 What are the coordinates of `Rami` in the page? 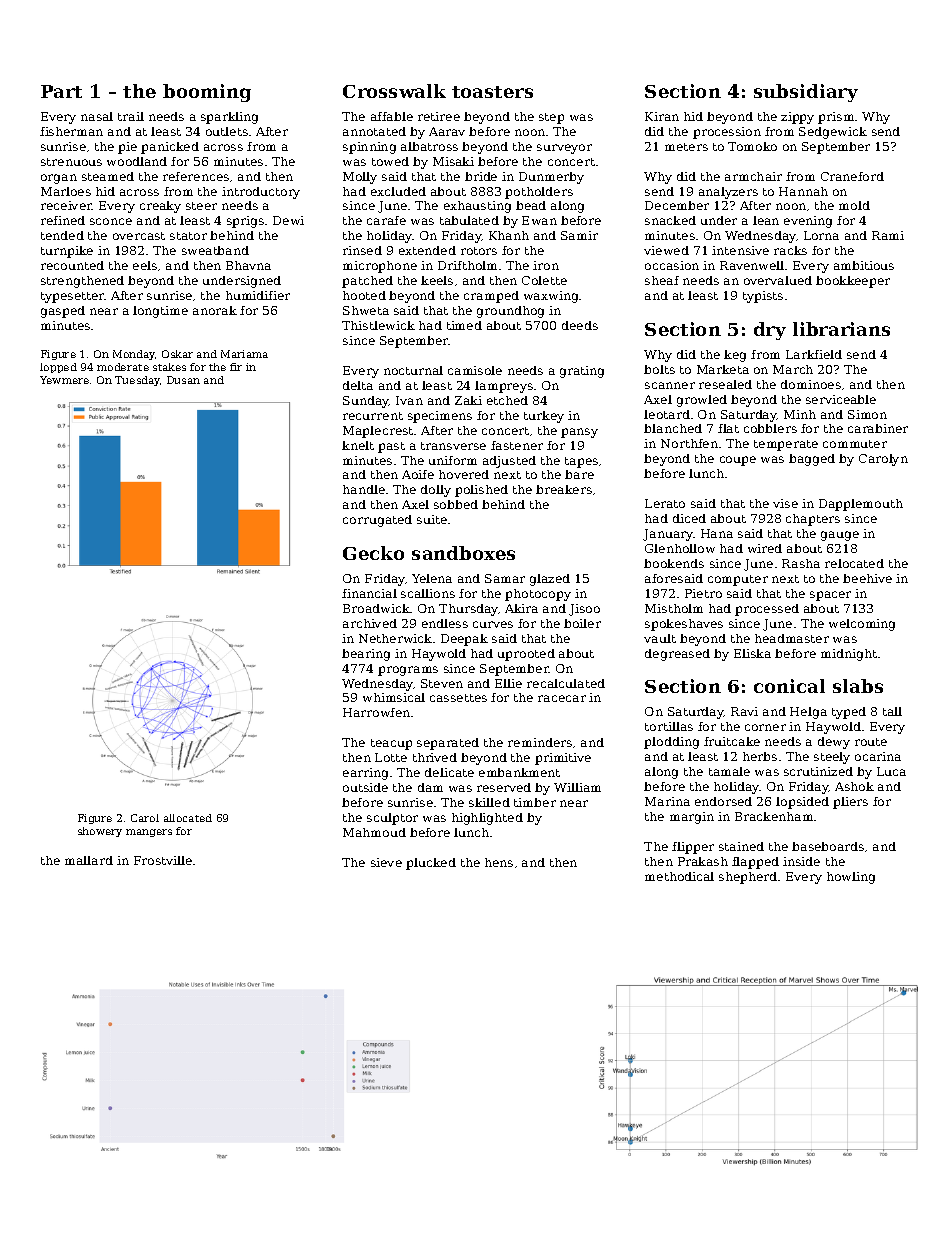 It's located at (888, 235).
